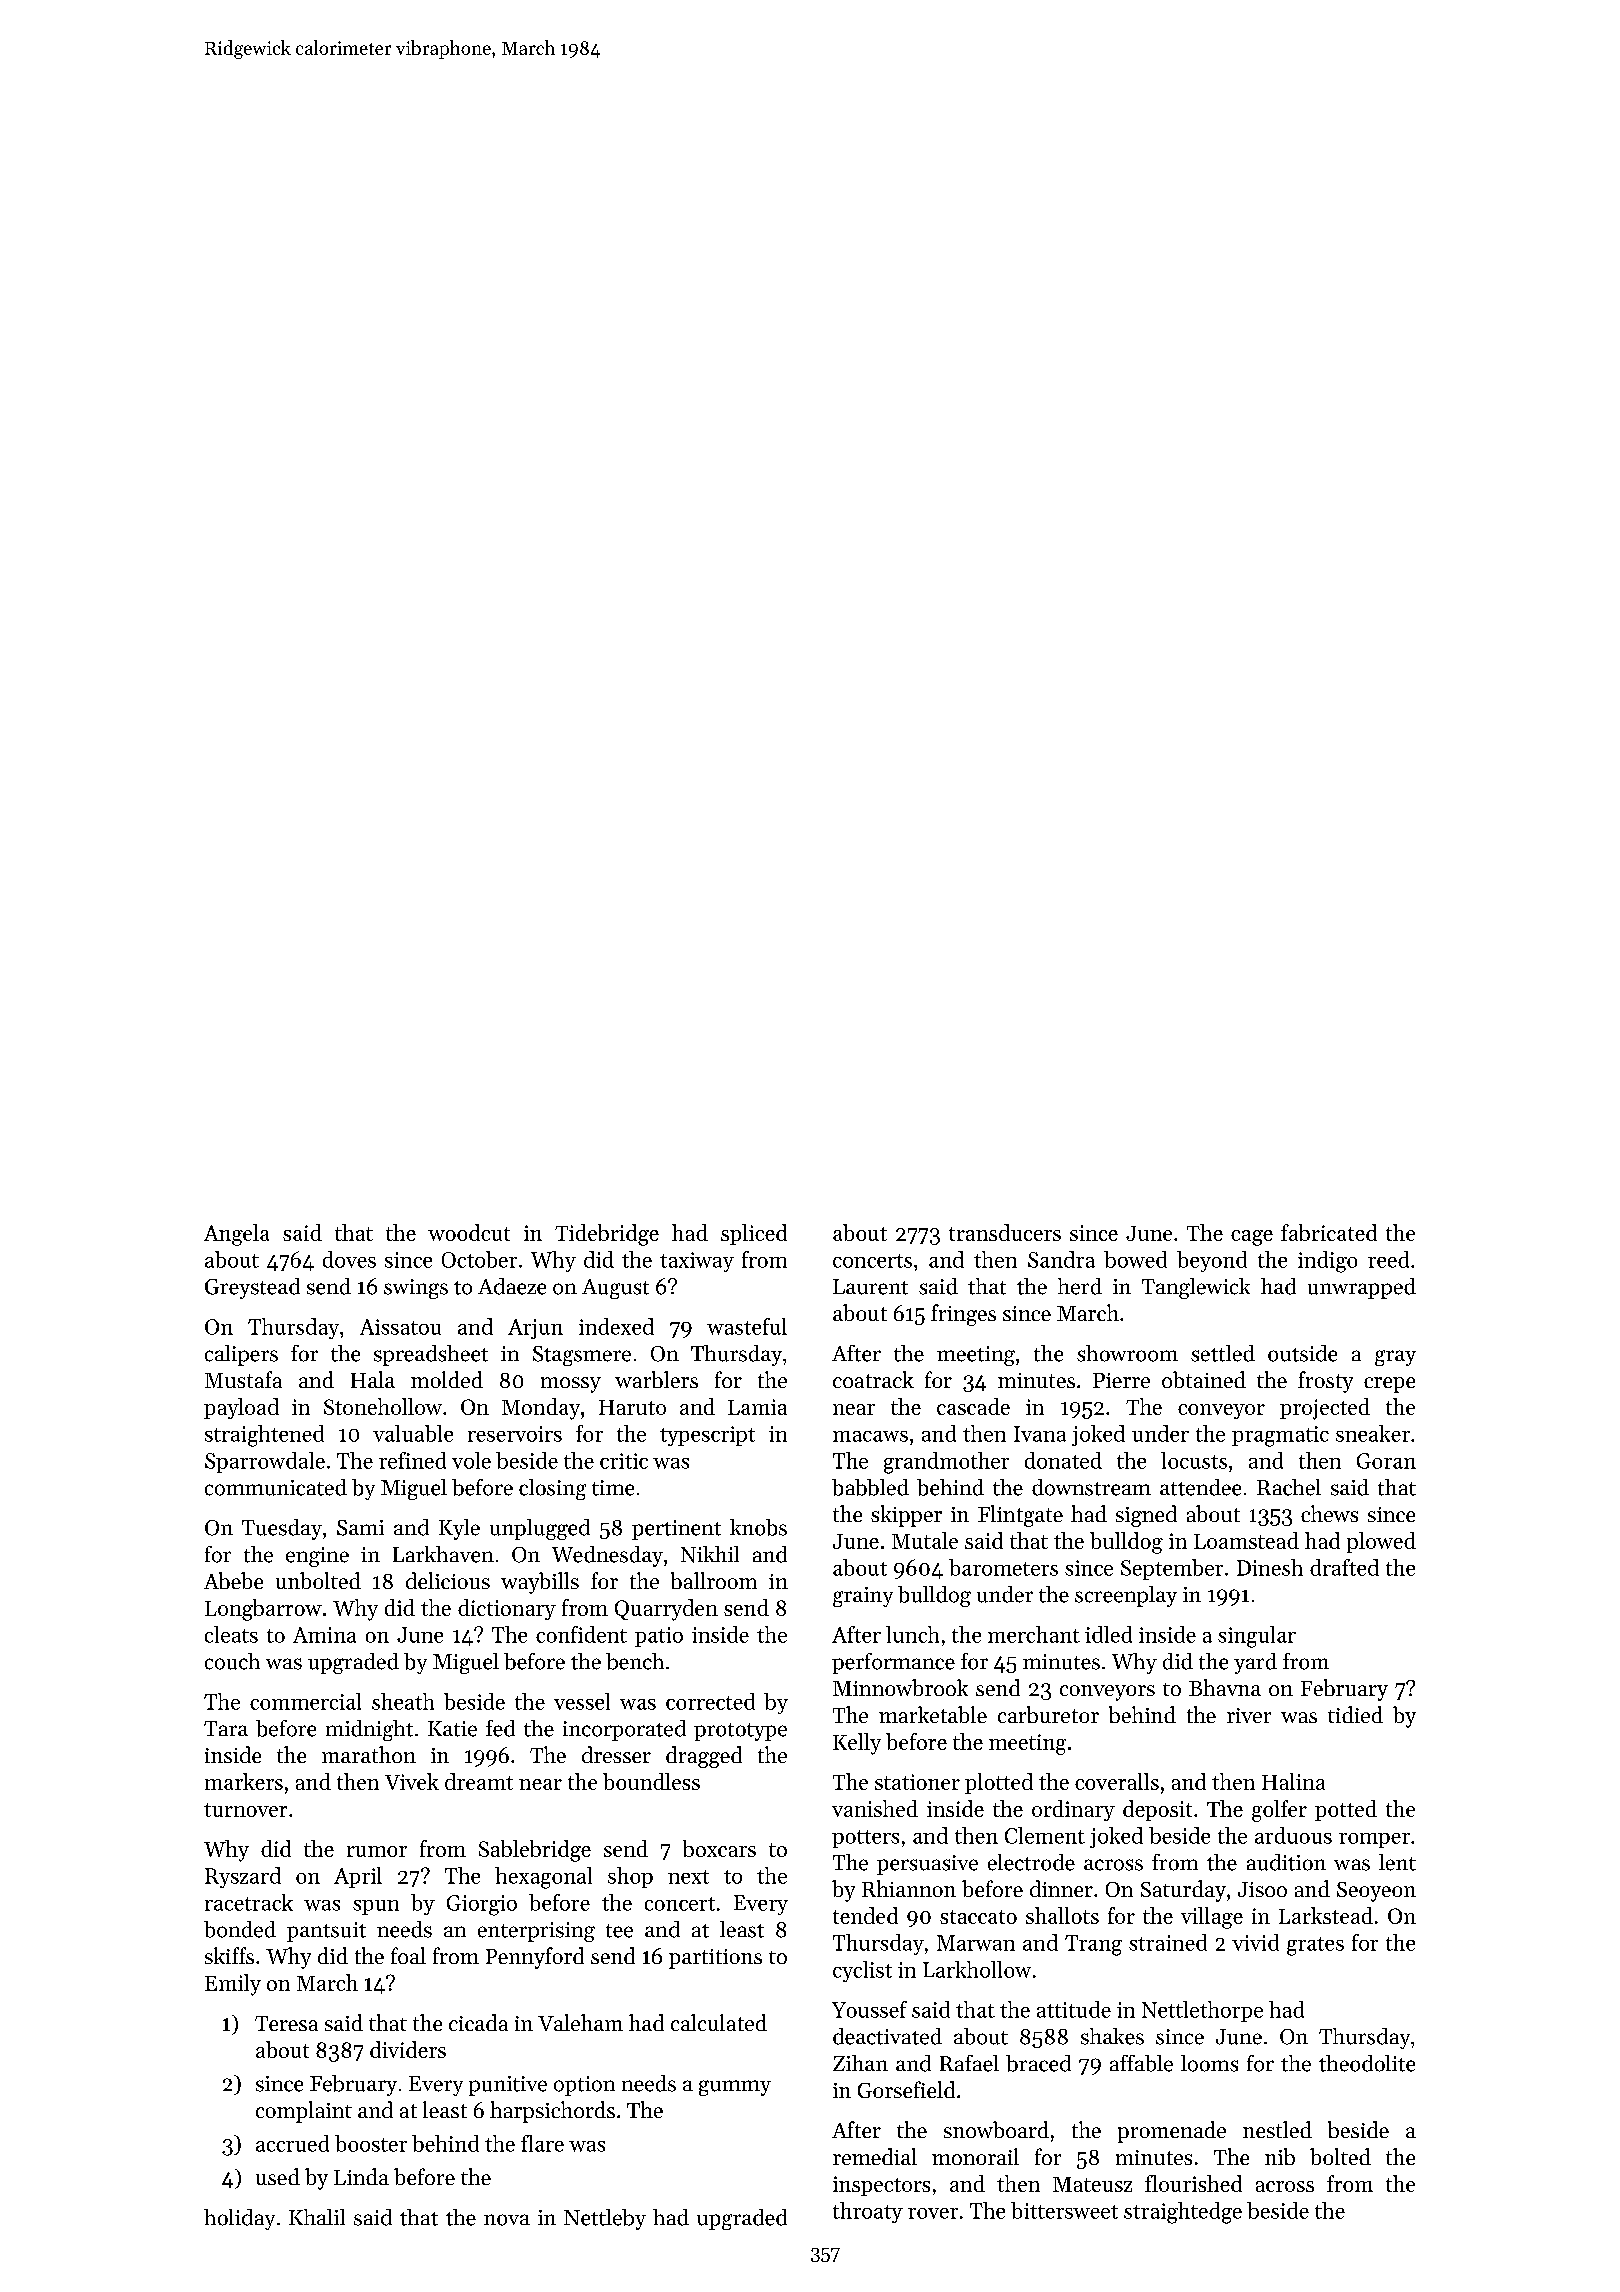  What do you see at coordinates (754, 1234) in the document?
I see `spliced` at bounding box center [754, 1234].
